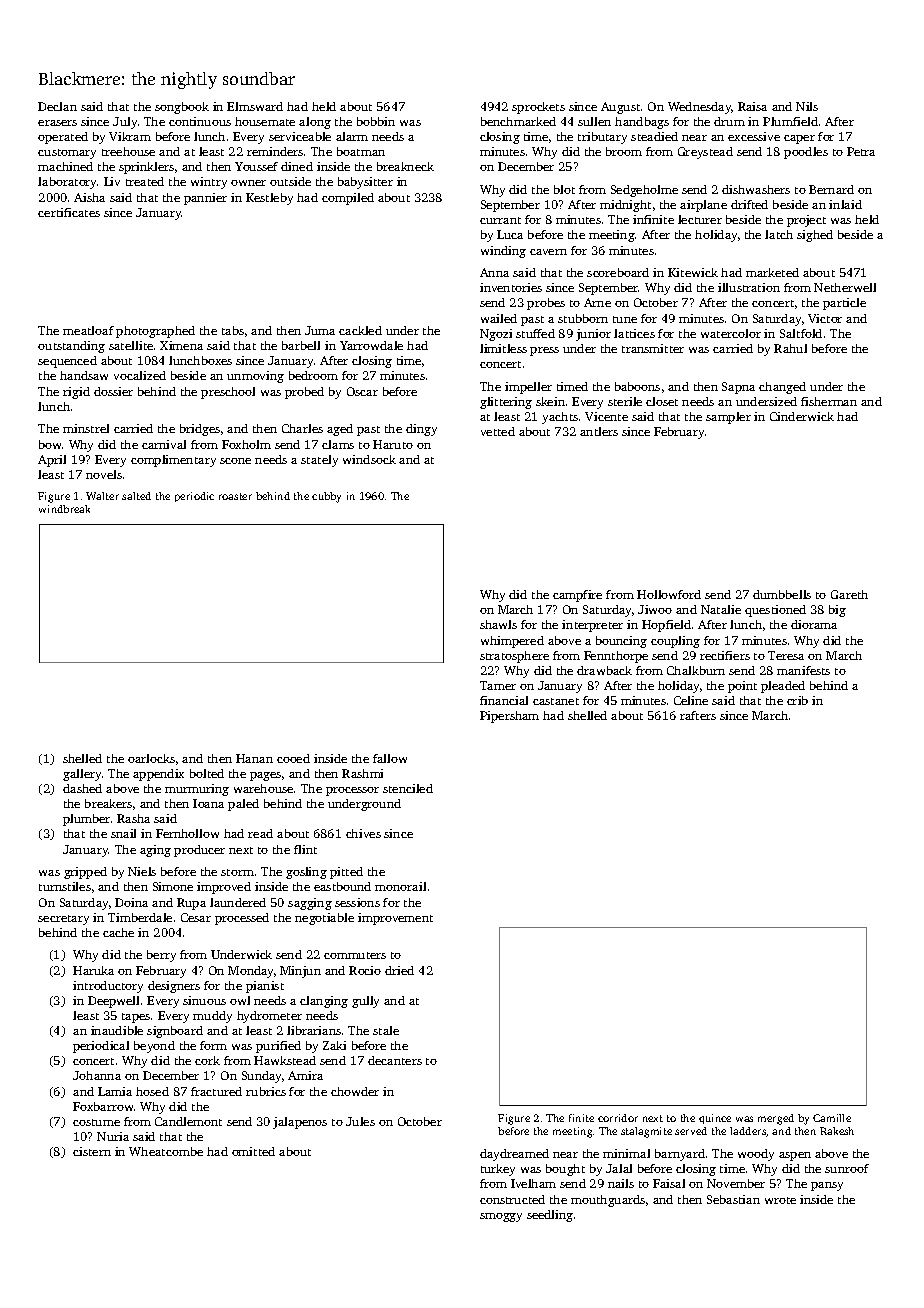 Image resolution: width=924 pixels, height=1308 pixels. What do you see at coordinates (797, 700) in the screenshot?
I see `crib` at bounding box center [797, 700].
